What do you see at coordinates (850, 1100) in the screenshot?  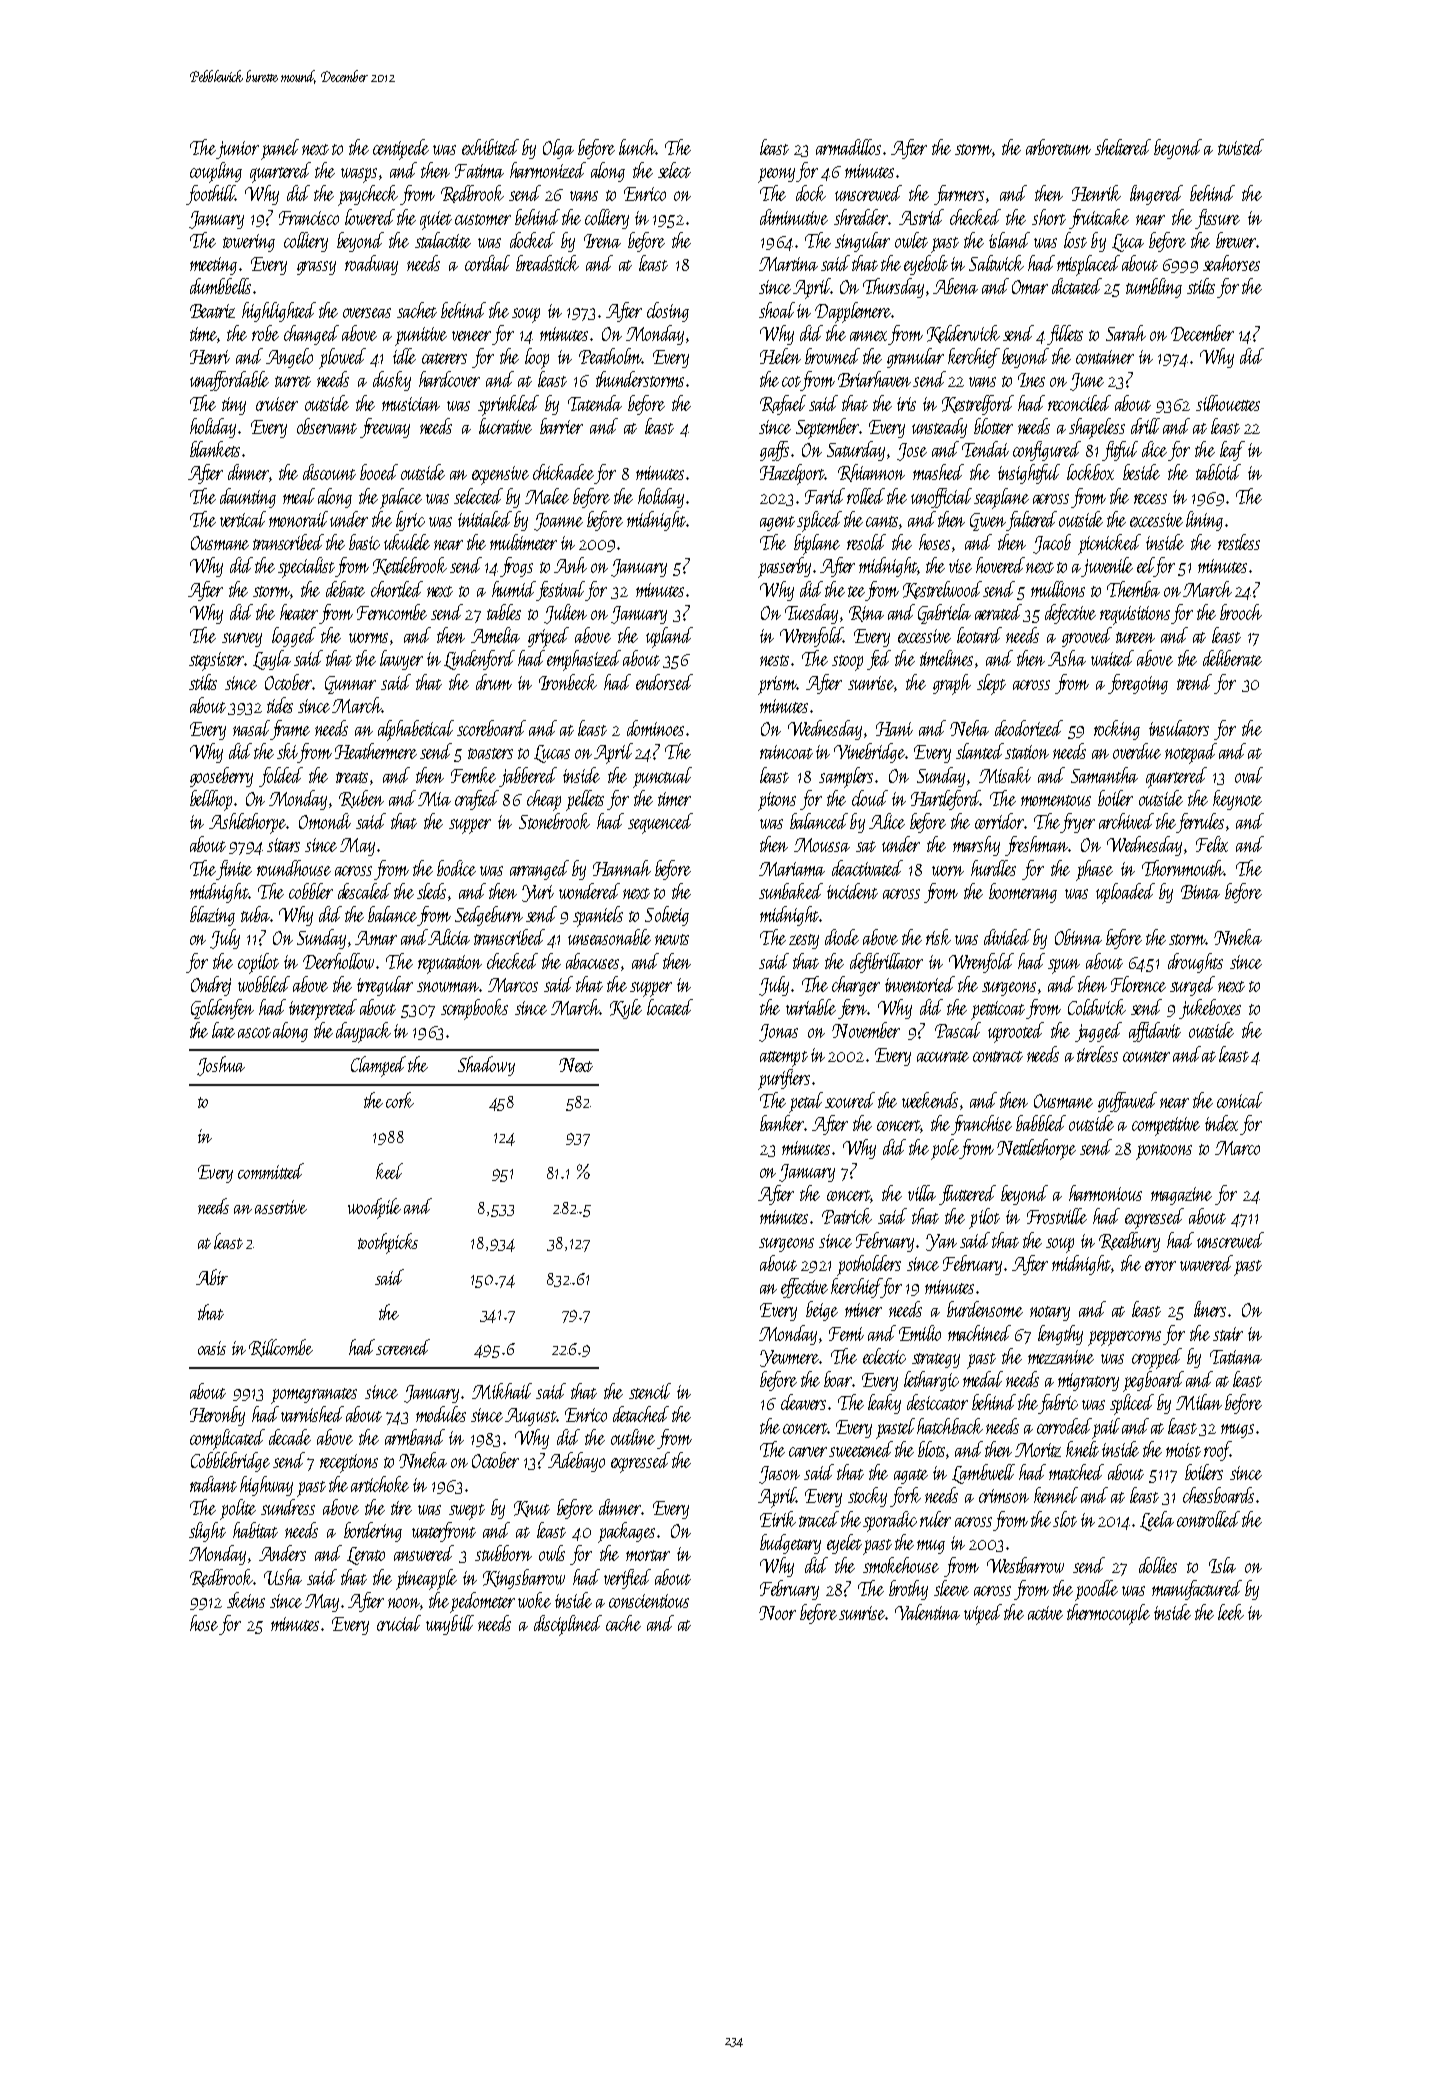 I see `scoured` at bounding box center [850, 1100].
